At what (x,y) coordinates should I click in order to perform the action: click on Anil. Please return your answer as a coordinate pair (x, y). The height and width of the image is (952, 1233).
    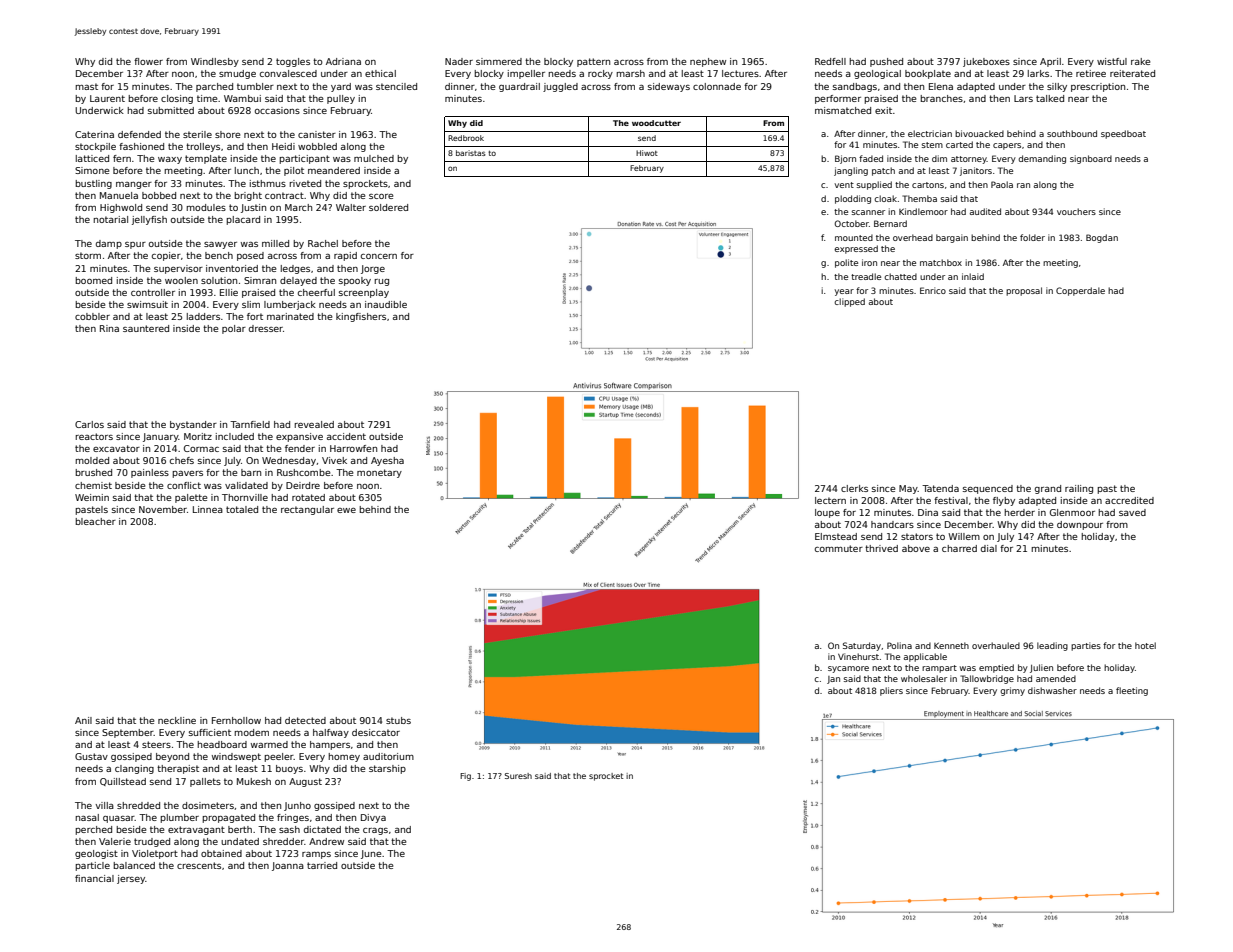
    Looking at the image, I should click on (83, 720).
